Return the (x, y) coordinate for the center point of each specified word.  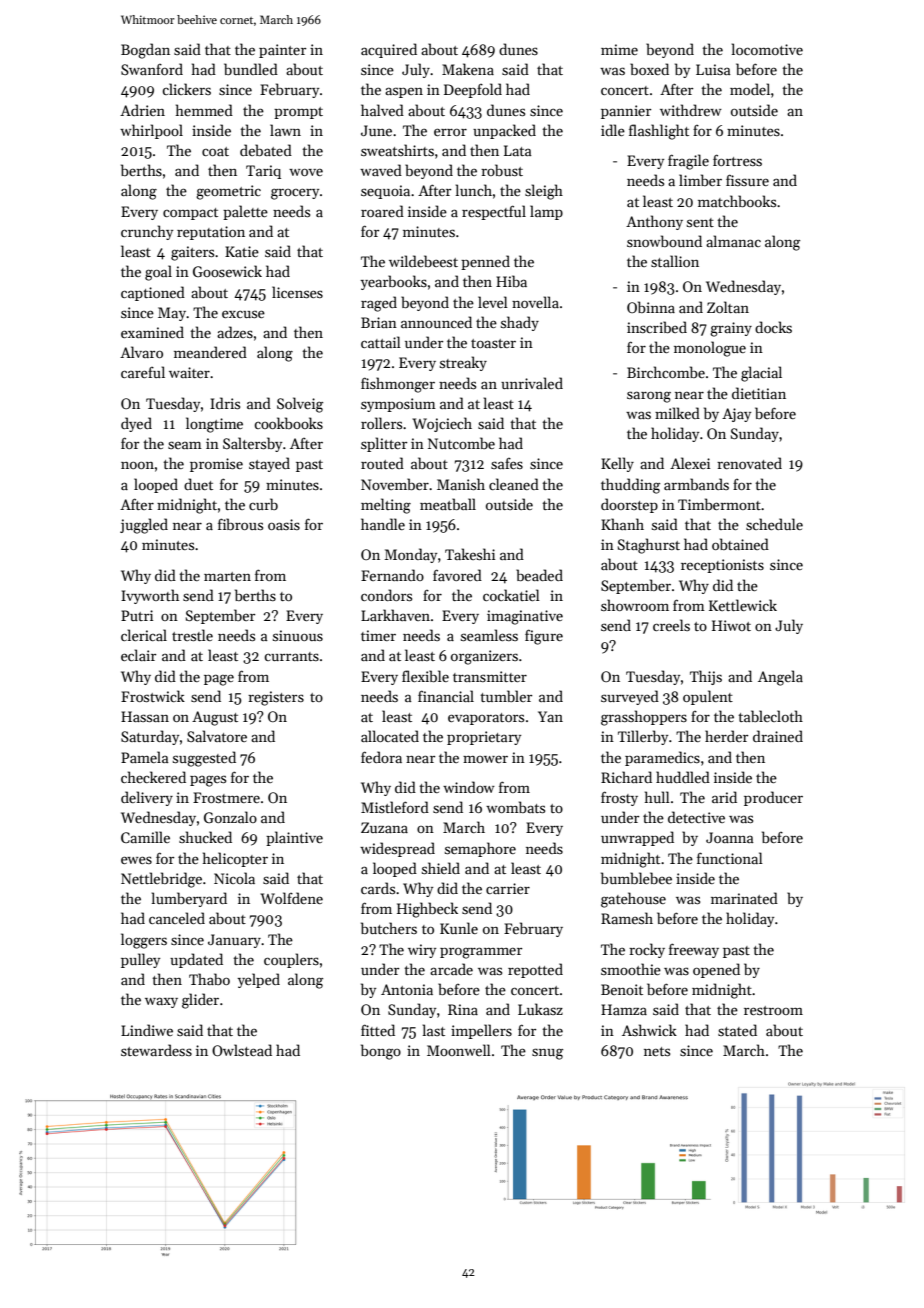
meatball (448, 504)
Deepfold (473, 90)
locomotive (767, 49)
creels (671, 625)
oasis (284, 524)
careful (143, 372)
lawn (285, 130)
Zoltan (728, 307)
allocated (390, 736)
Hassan (145, 716)
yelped (258, 980)
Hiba (511, 281)
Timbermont (719, 504)
